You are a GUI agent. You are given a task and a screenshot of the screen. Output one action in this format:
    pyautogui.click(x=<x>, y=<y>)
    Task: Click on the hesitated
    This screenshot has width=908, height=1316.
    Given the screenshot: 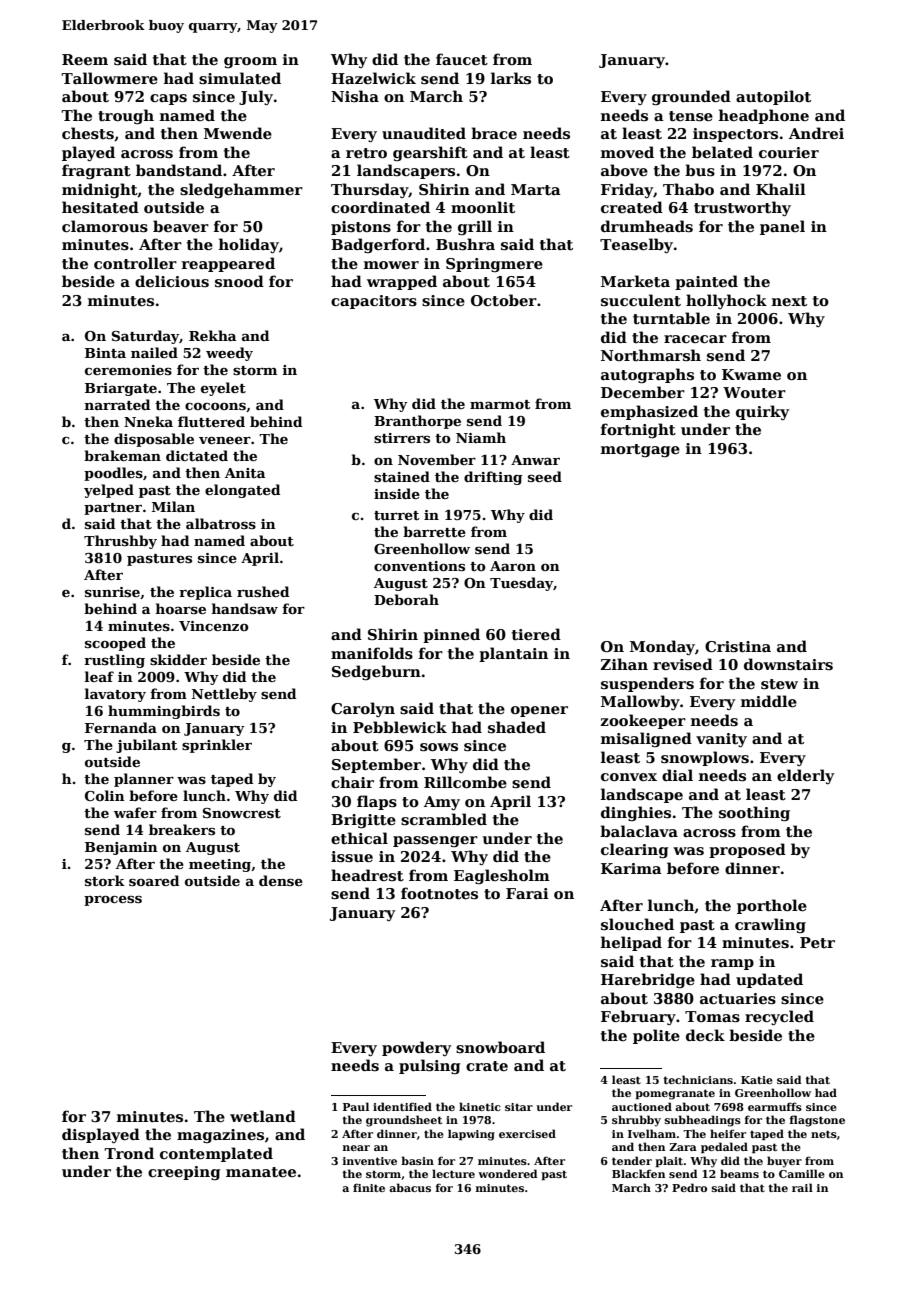 What is the action you would take?
    pyautogui.click(x=100, y=207)
